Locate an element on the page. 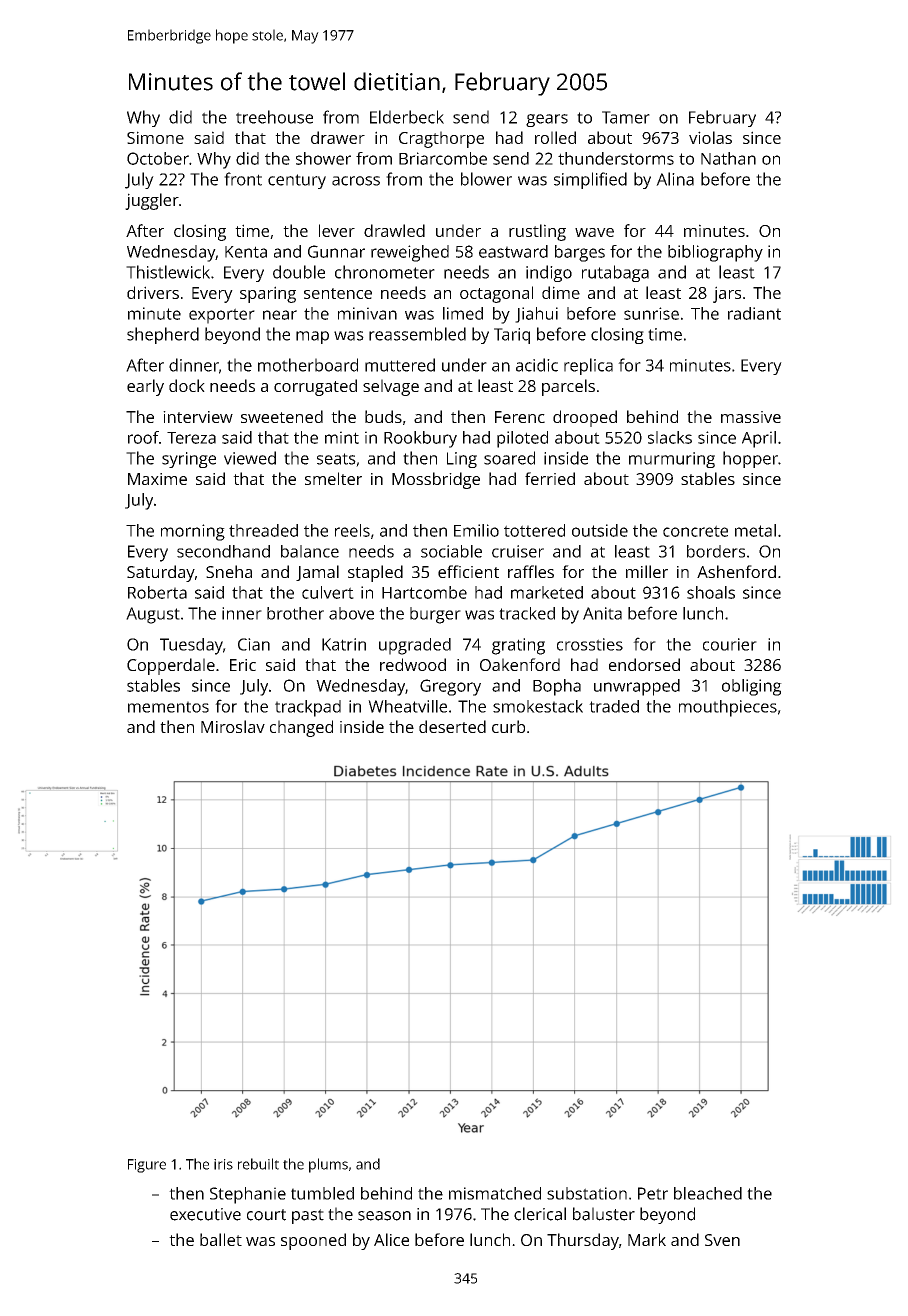  minivan is located at coordinates (367, 313).
